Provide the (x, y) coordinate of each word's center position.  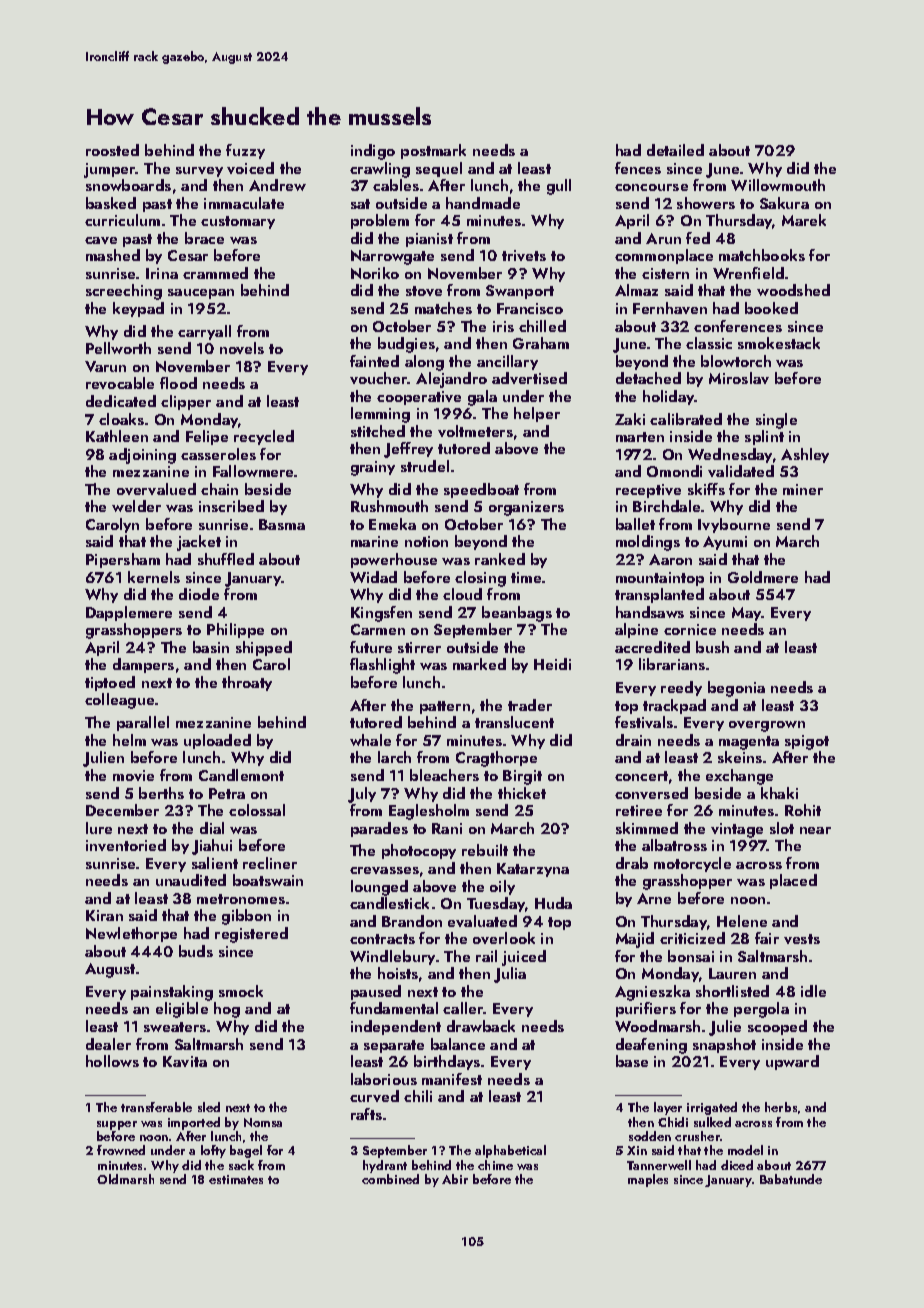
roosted (112, 150)
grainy (373, 468)
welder (136, 506)
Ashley (805, 455)
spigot (807, 742)
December (122, 810)
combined (390, 1179)
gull (559, 187)
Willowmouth (778, 185)
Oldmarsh (125, 1179)
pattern (445, 707)
